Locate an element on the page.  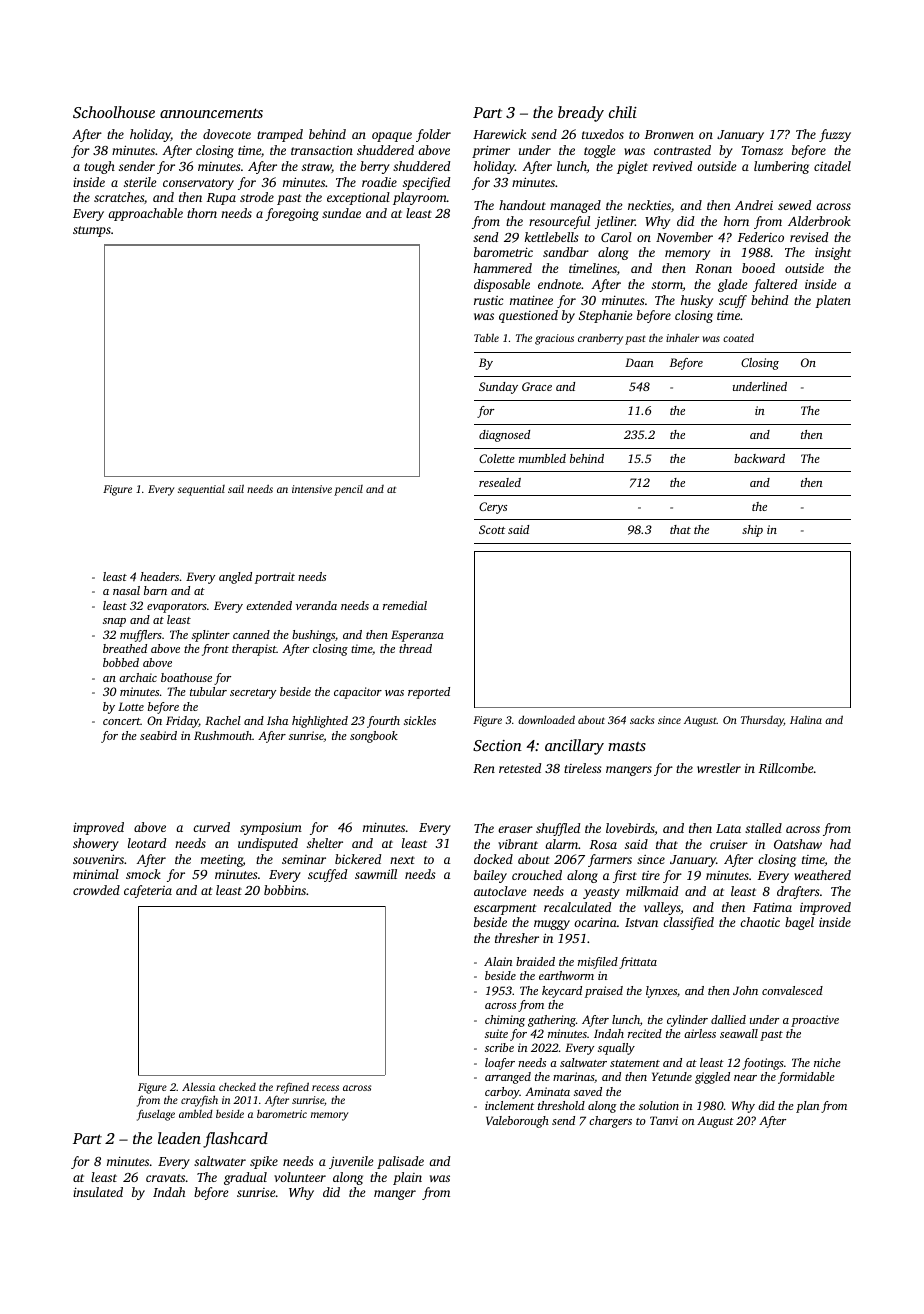
Colette is located at coordinates (497, 458).
